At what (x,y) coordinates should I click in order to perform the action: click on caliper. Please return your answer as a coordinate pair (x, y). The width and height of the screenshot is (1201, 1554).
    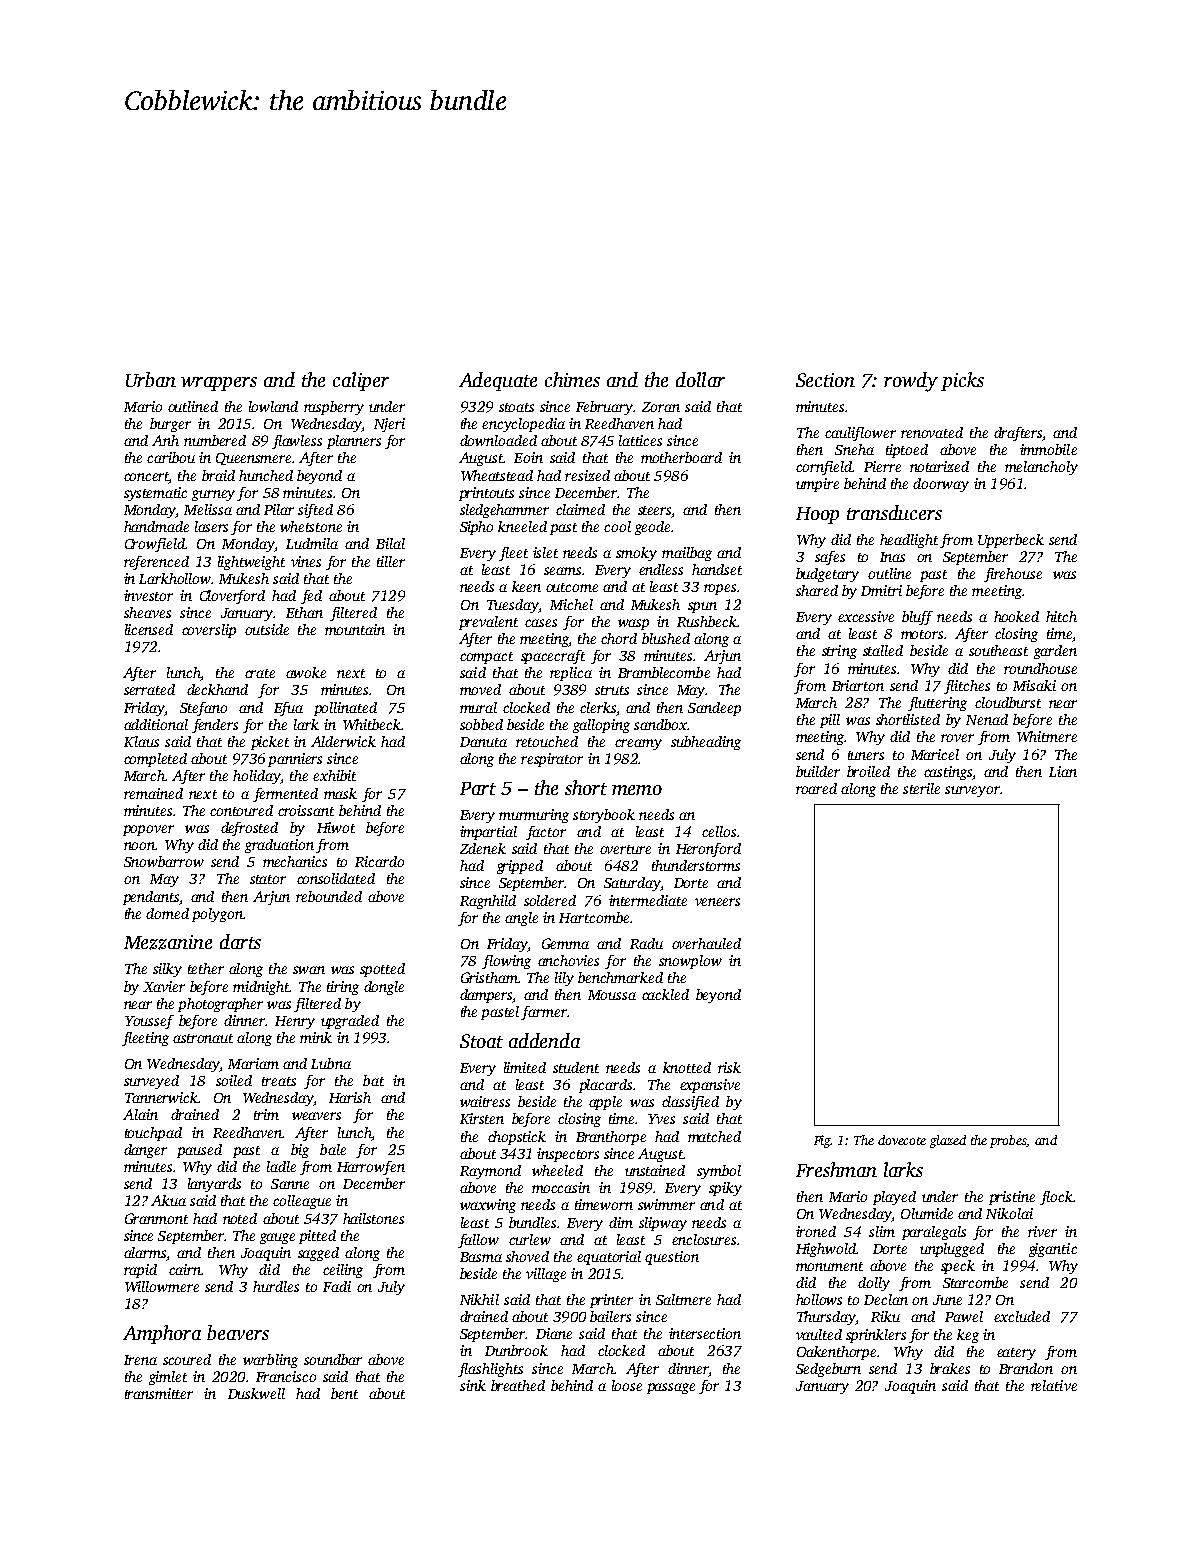
    Looking at the image, I should click on (361, 381).
